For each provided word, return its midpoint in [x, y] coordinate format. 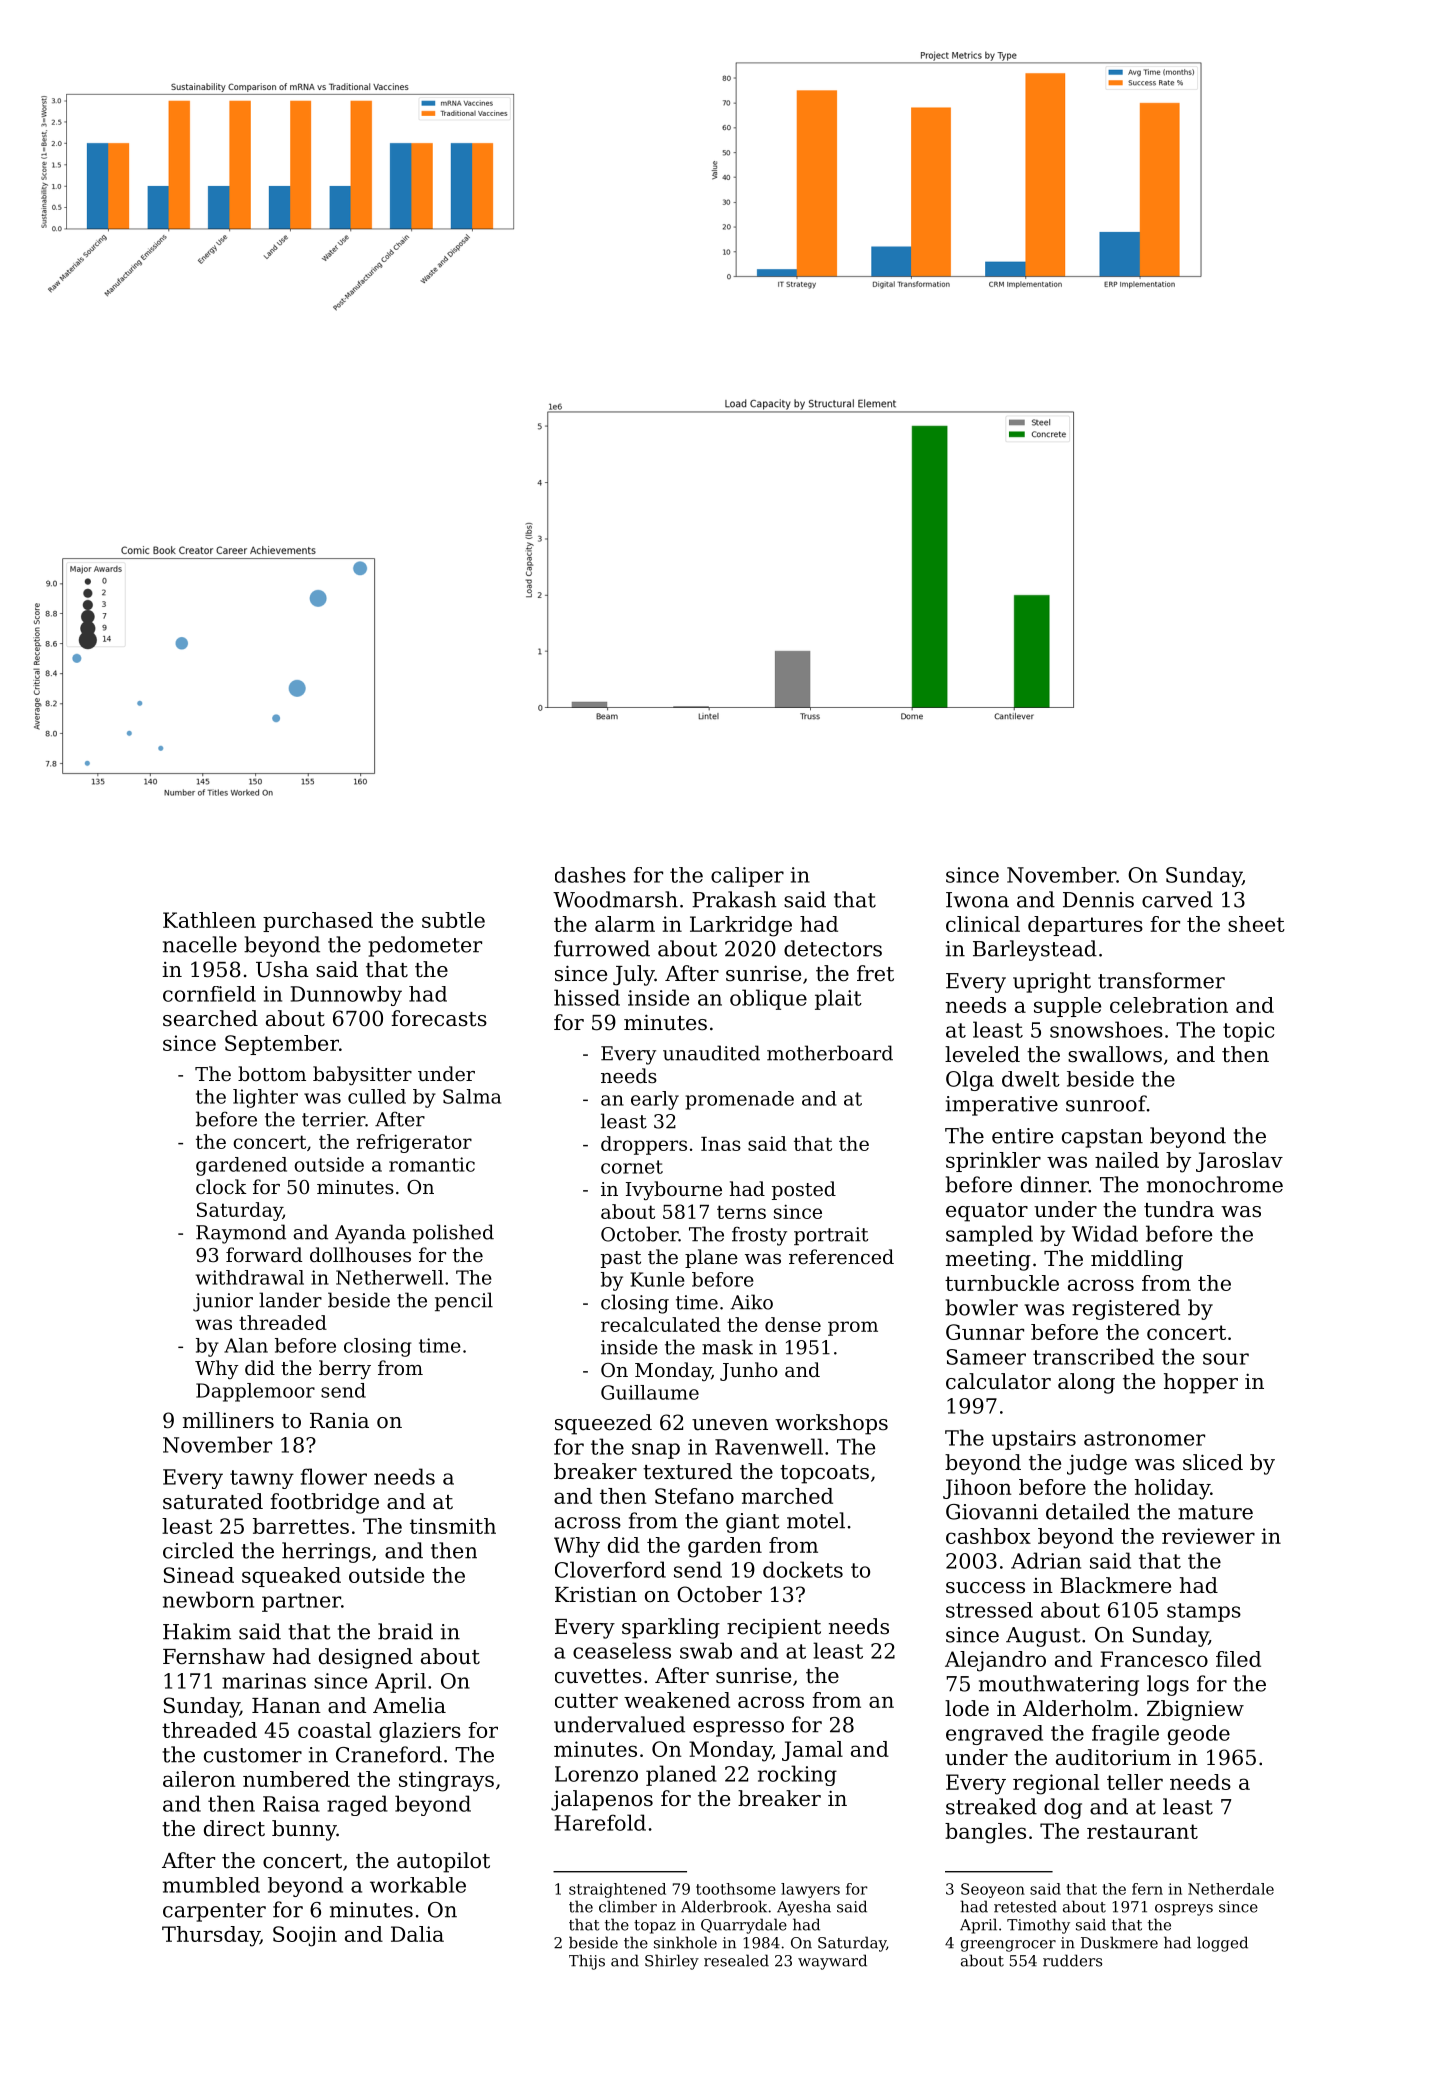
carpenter [214, 1912]
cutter [586, 1700]
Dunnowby [346, 996]
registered [1126, 1309]
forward [264, 1254]
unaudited [711, 1053]
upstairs [1034, 1440]
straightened [617, 1890]
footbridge [324, 1503]
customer [253, 1755]
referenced [841, 1256]
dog [1063, 1808]
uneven [730, 1425]
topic [1248, 1032]
